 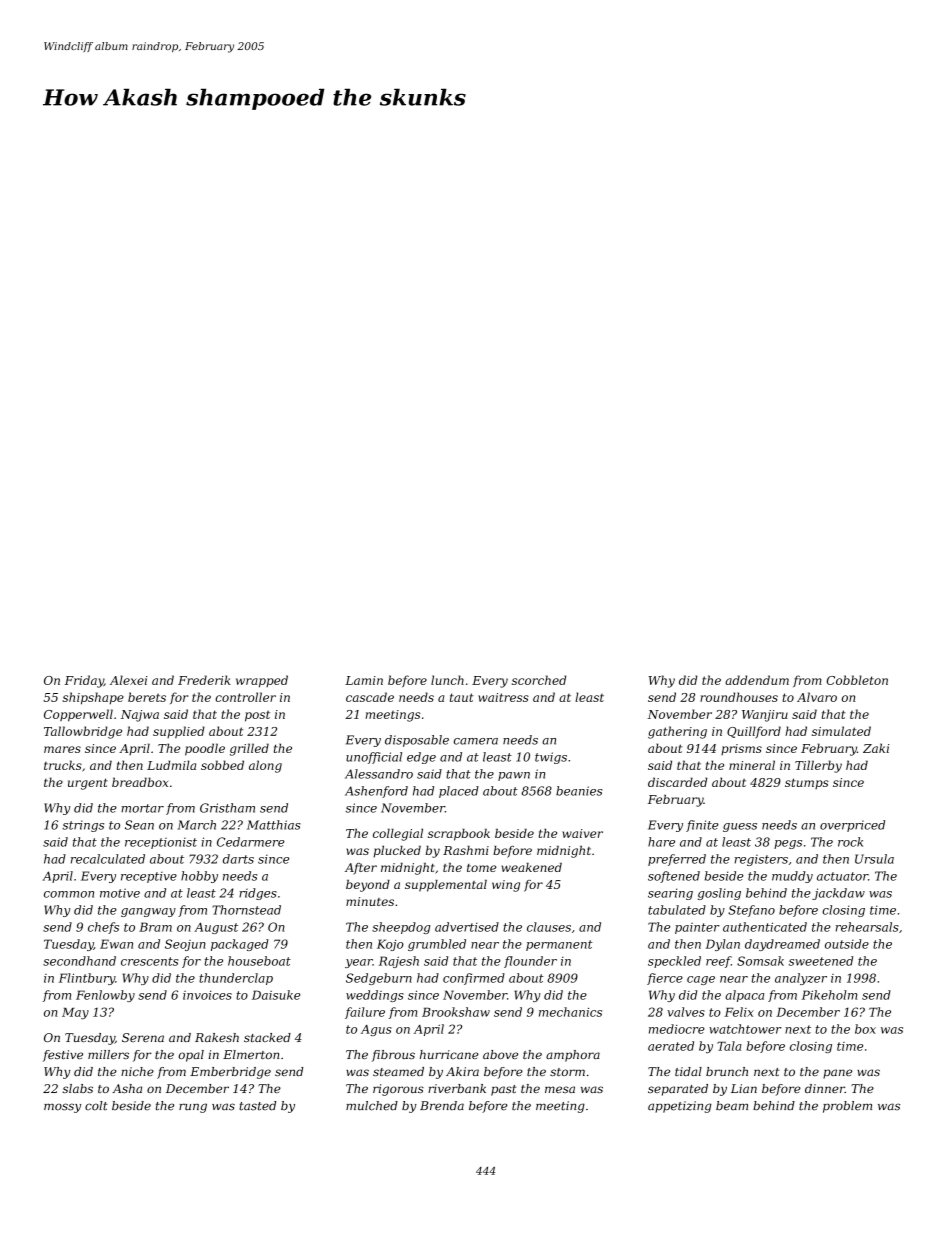 What do you see at coordinates (236, 979) in the page?
I see `thunderclap` at bounding box center [236, 979].
